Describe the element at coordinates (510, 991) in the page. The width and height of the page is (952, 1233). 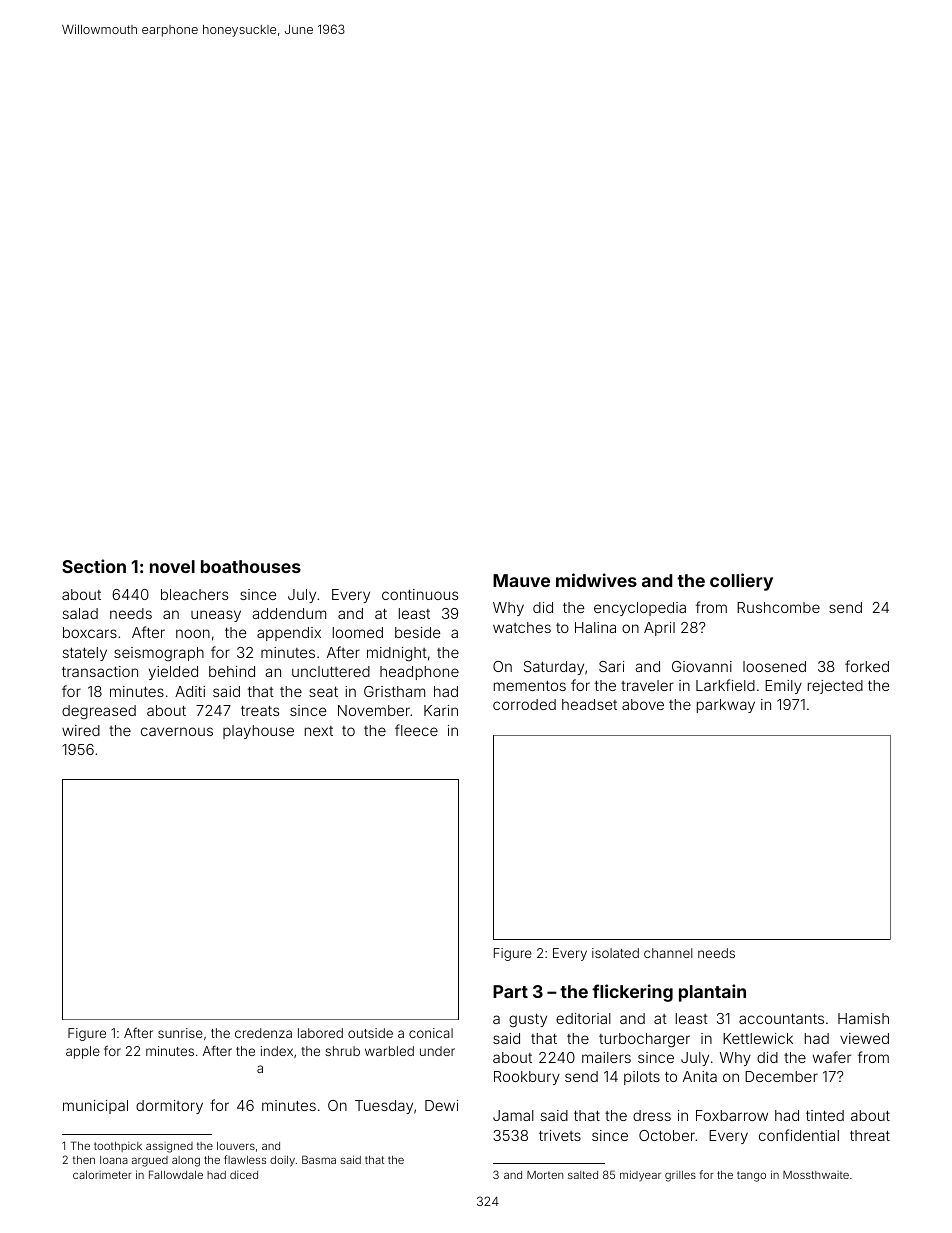
I see `Part` at that location.
